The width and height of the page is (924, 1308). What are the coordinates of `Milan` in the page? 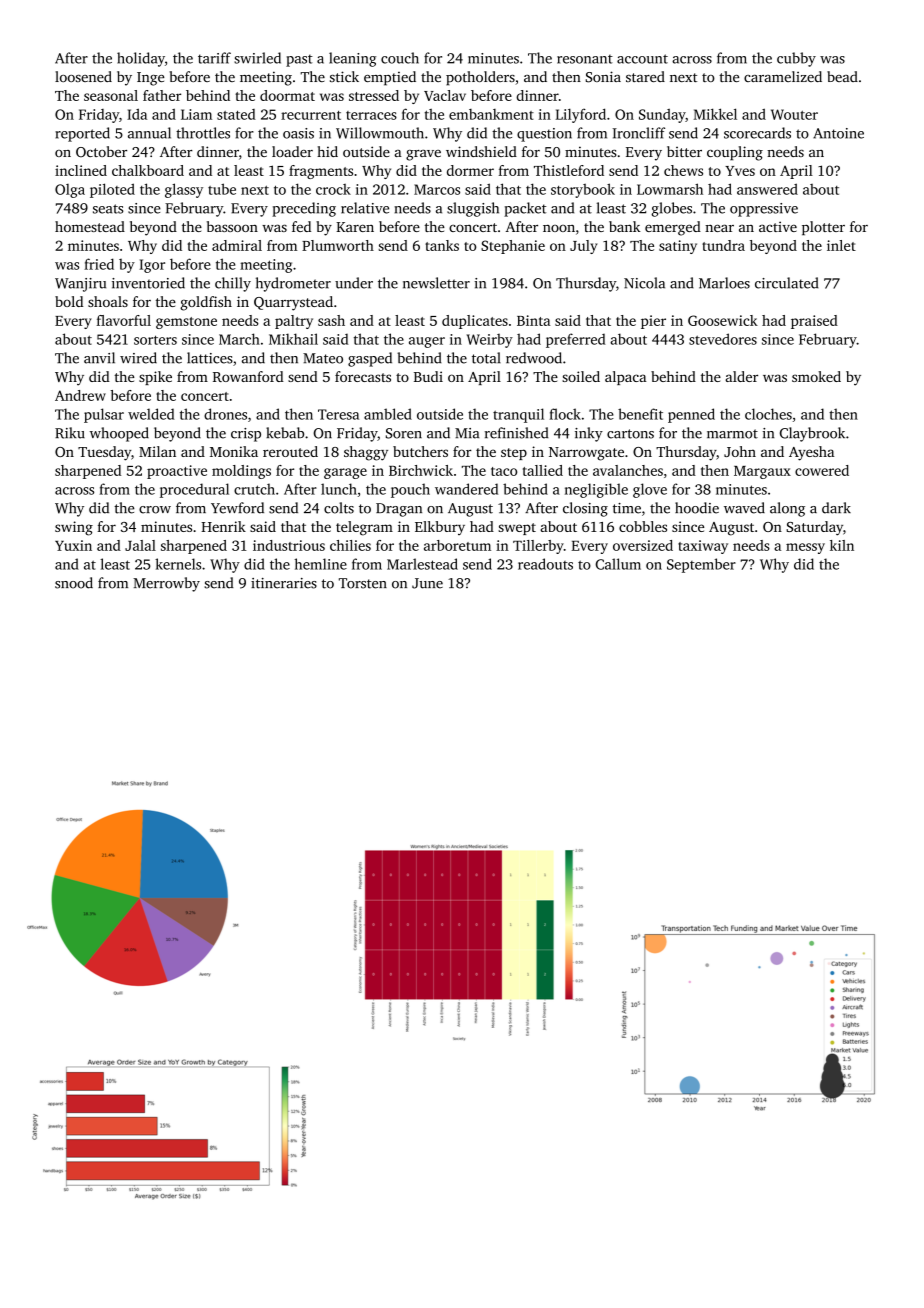 It's located at (157, 451).
